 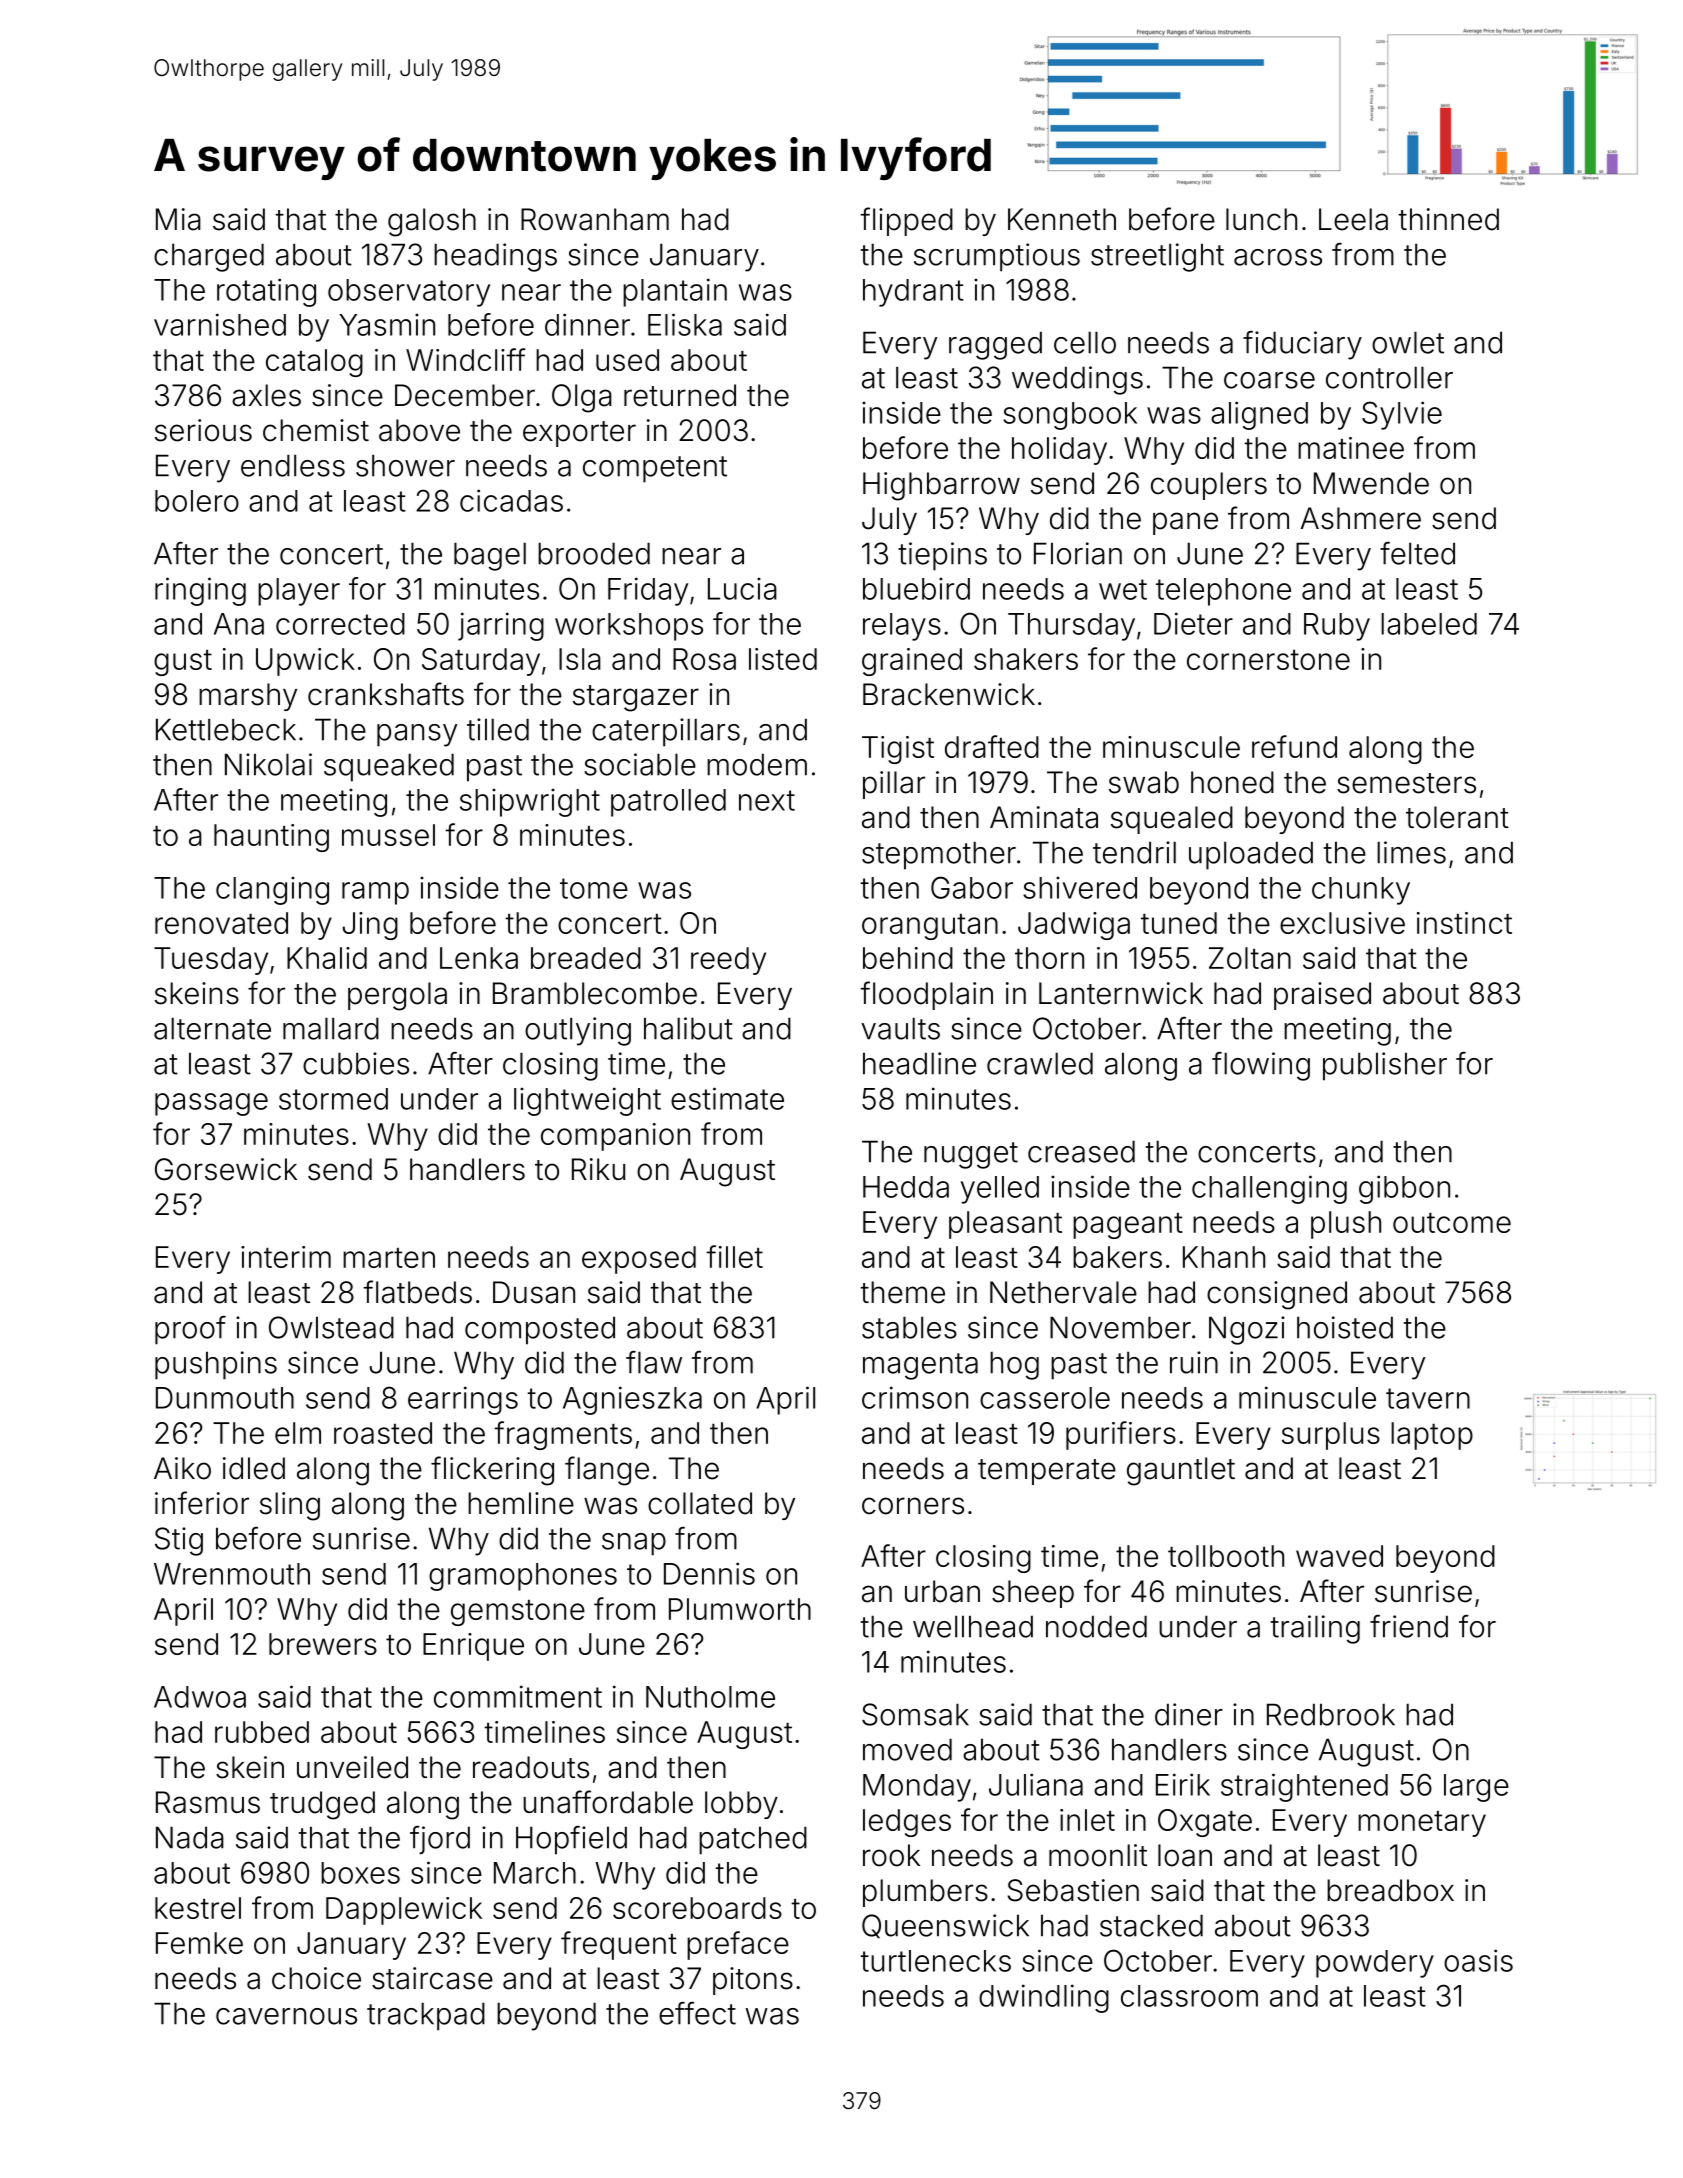 I want to click on charged, so click(x=209, y=257).
